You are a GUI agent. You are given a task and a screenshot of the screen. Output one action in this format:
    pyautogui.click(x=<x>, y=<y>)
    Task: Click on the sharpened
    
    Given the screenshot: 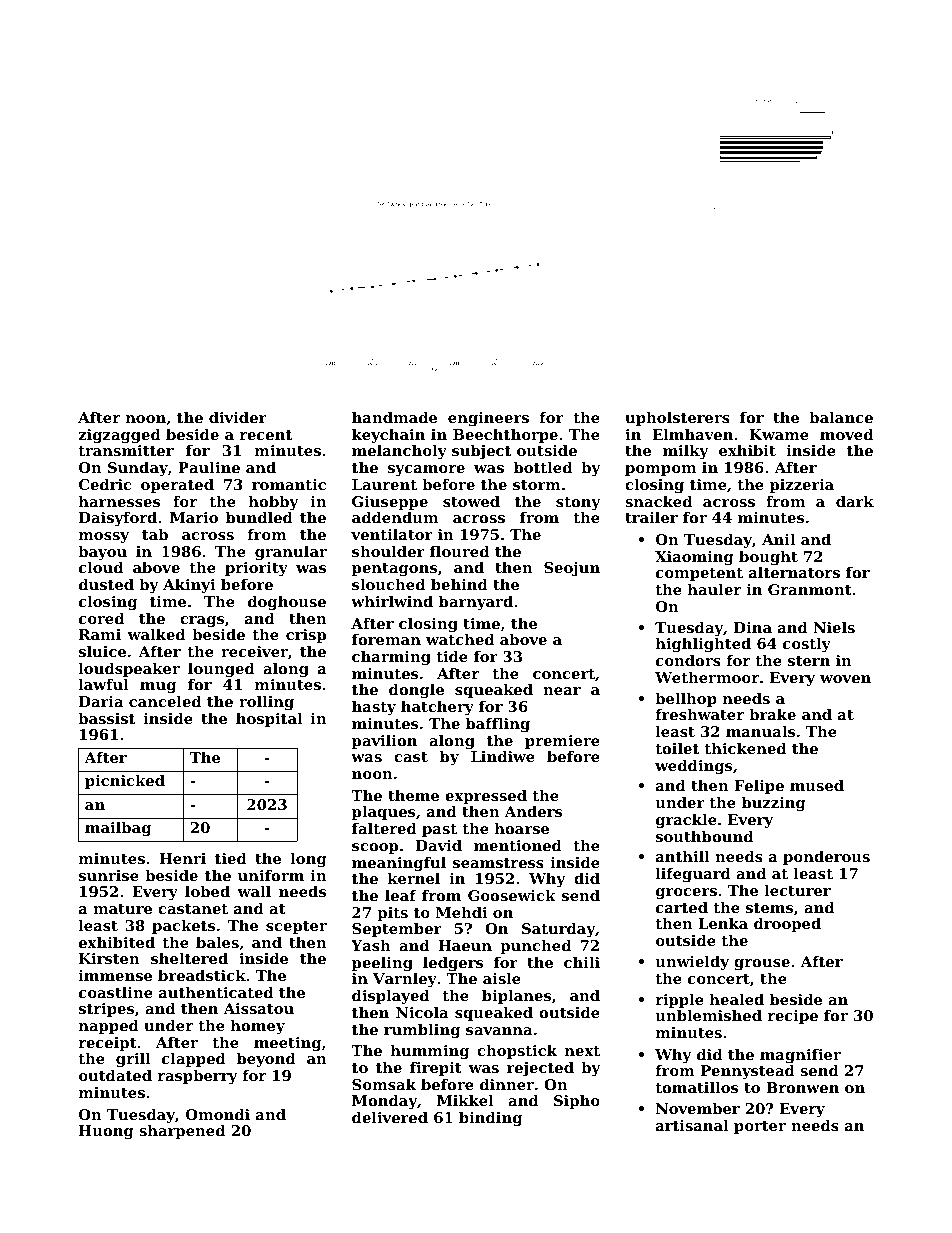 What is the action you would take?
    pyautogui.click(x=182, y=1132)
